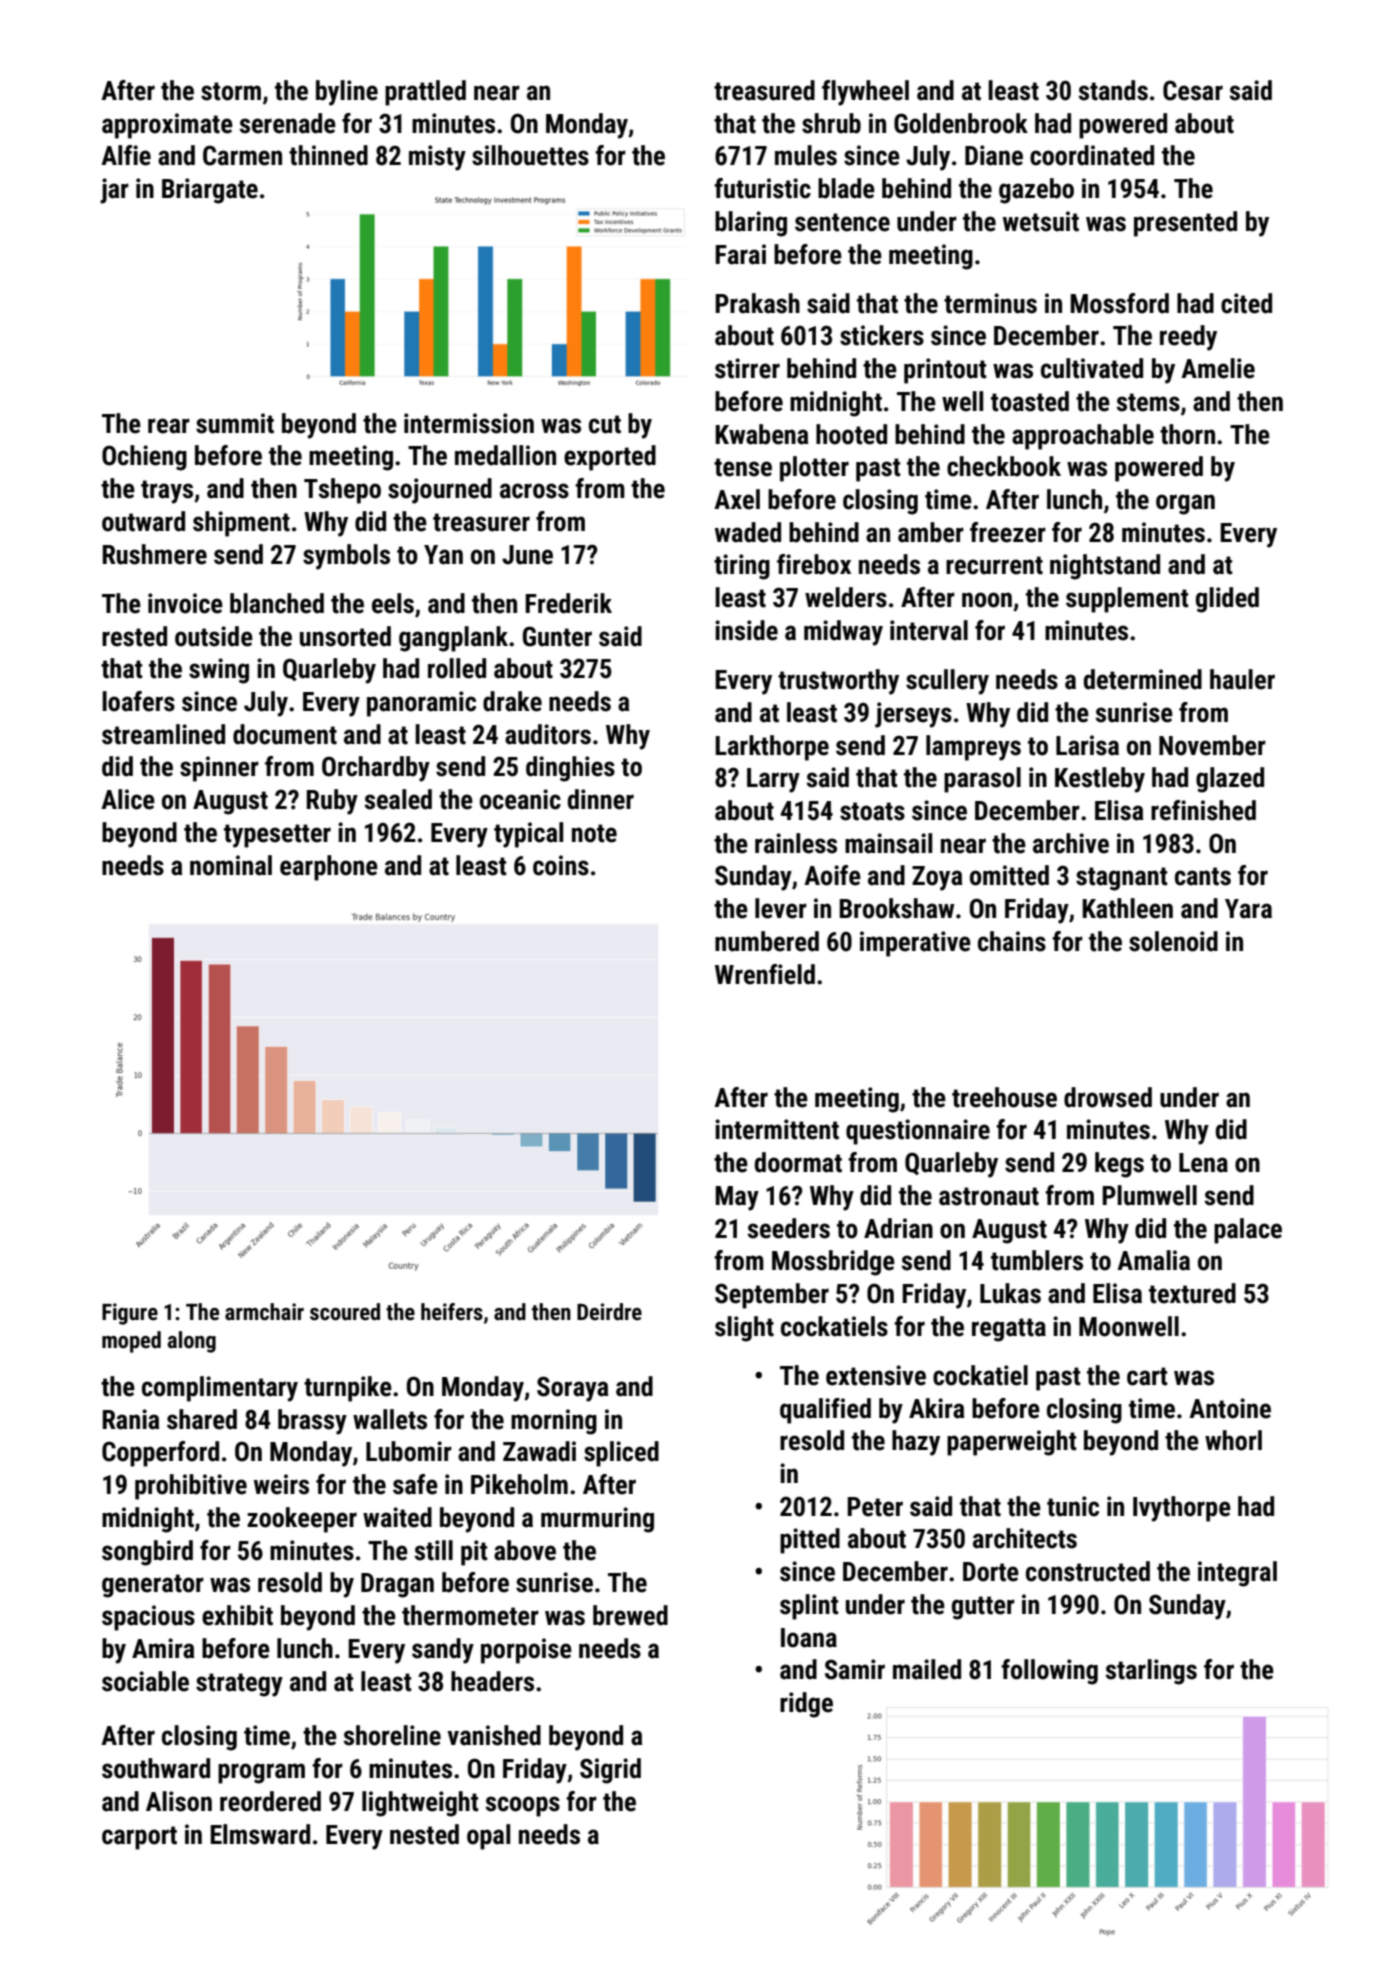 Image resolution: width=1386 pixels, height=1969 pixels. I want to click on shoreline, so click(392, 1735).
